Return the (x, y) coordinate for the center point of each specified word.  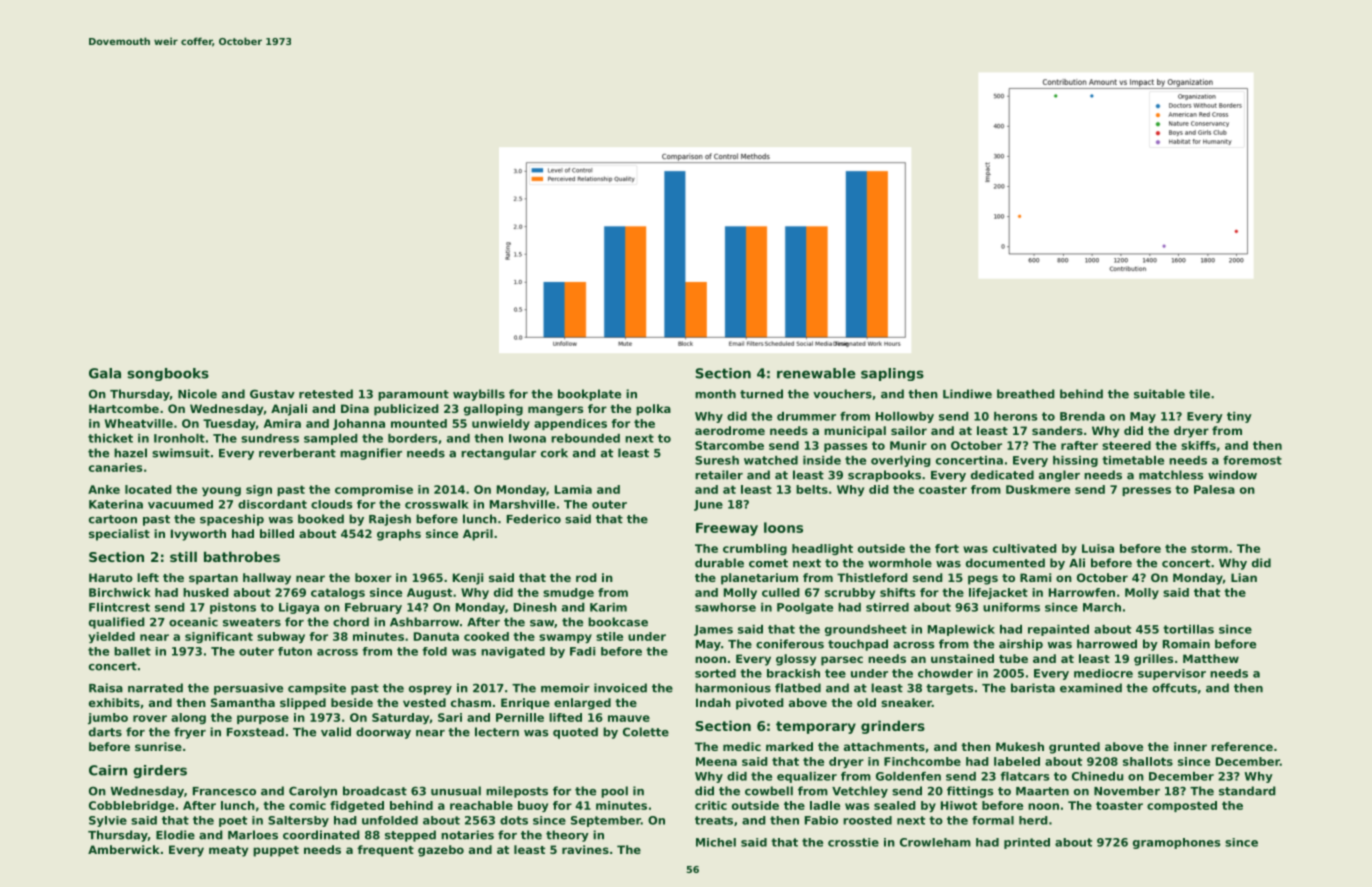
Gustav (272, 394)
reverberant (297, 453)
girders (160, 771)
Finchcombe (922, 761)
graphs (399, 535)
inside (822, 460)
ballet (132, 651)
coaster (943, 489)
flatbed (798, 688)
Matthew (1211, 658)
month (715, 394)
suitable (1159, 394)
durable (719, 563)
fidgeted (357, 806)
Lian (1244, 577)
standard (1247, 791)
